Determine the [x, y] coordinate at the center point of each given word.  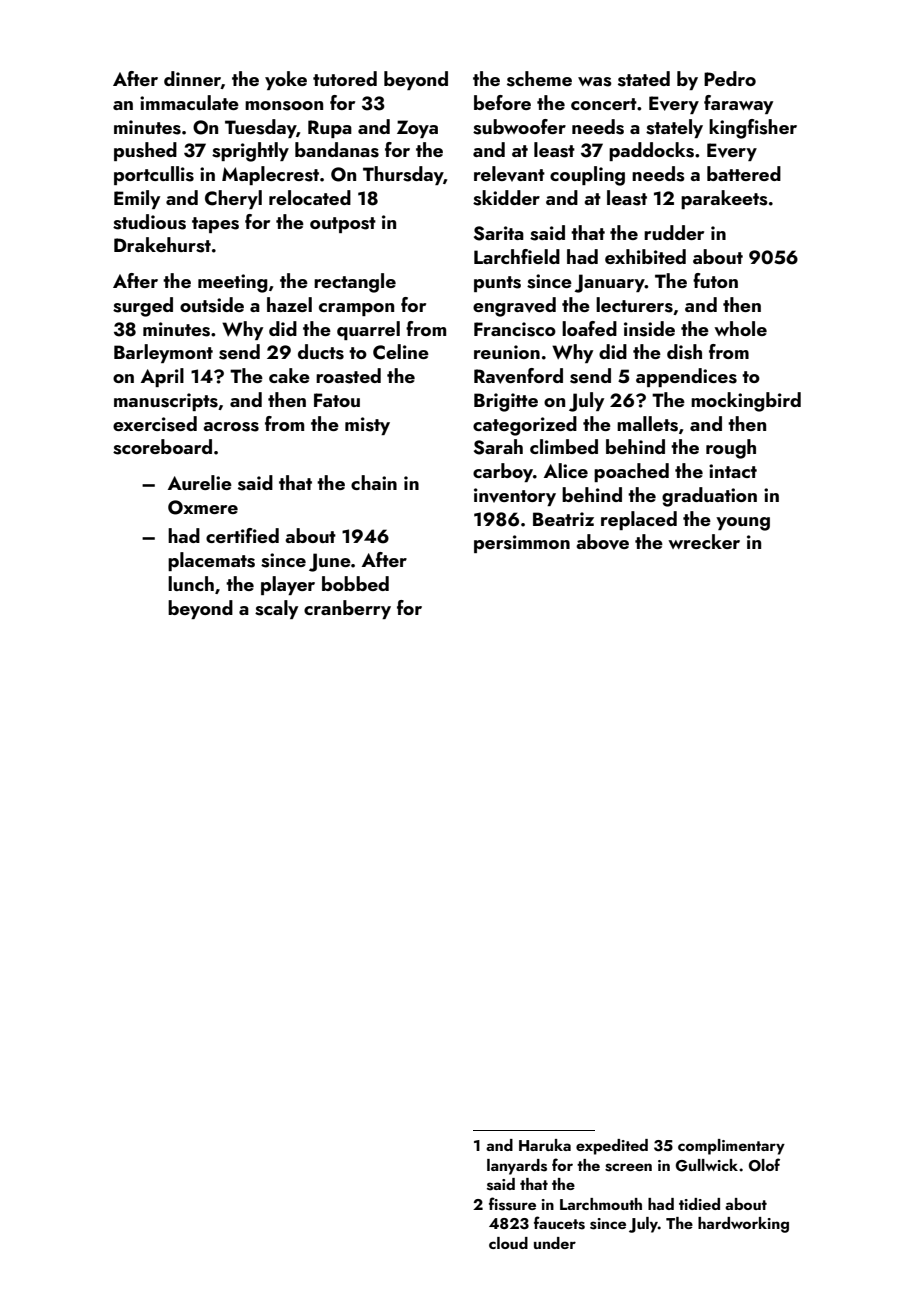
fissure [512, 1204]
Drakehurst [162, 245]
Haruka [545, 1145]
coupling [587, 176]
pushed [145, 151]
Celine [401, 352]
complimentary [731, 1147]
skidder [506, 198]
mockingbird [746, 402]
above [602, 542]
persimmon [522, 544]
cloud [508, 1243]
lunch [191, 583]
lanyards [517, 1167]
